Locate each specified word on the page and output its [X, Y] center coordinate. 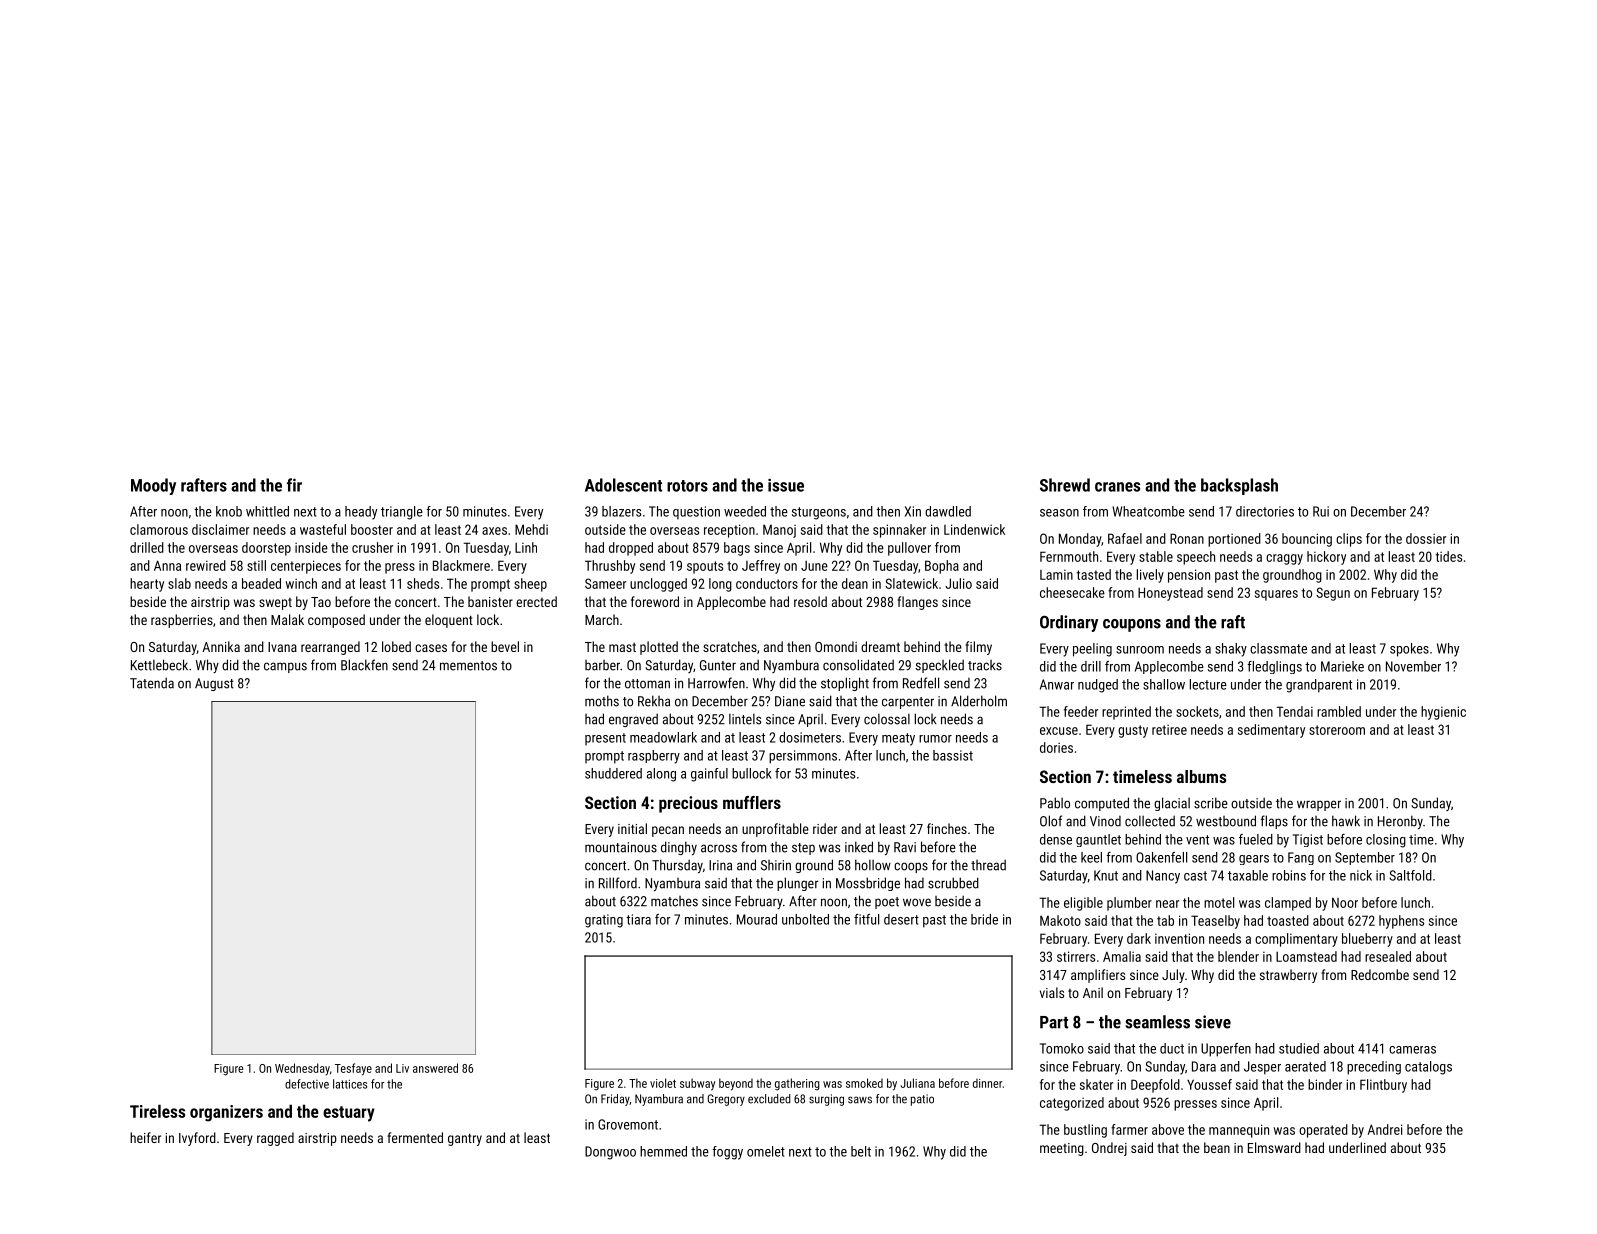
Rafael [1125, 538]
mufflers [752, 802]
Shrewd [1065, 485]
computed [1102, 804]
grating [604, 921]
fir [294, 485]
